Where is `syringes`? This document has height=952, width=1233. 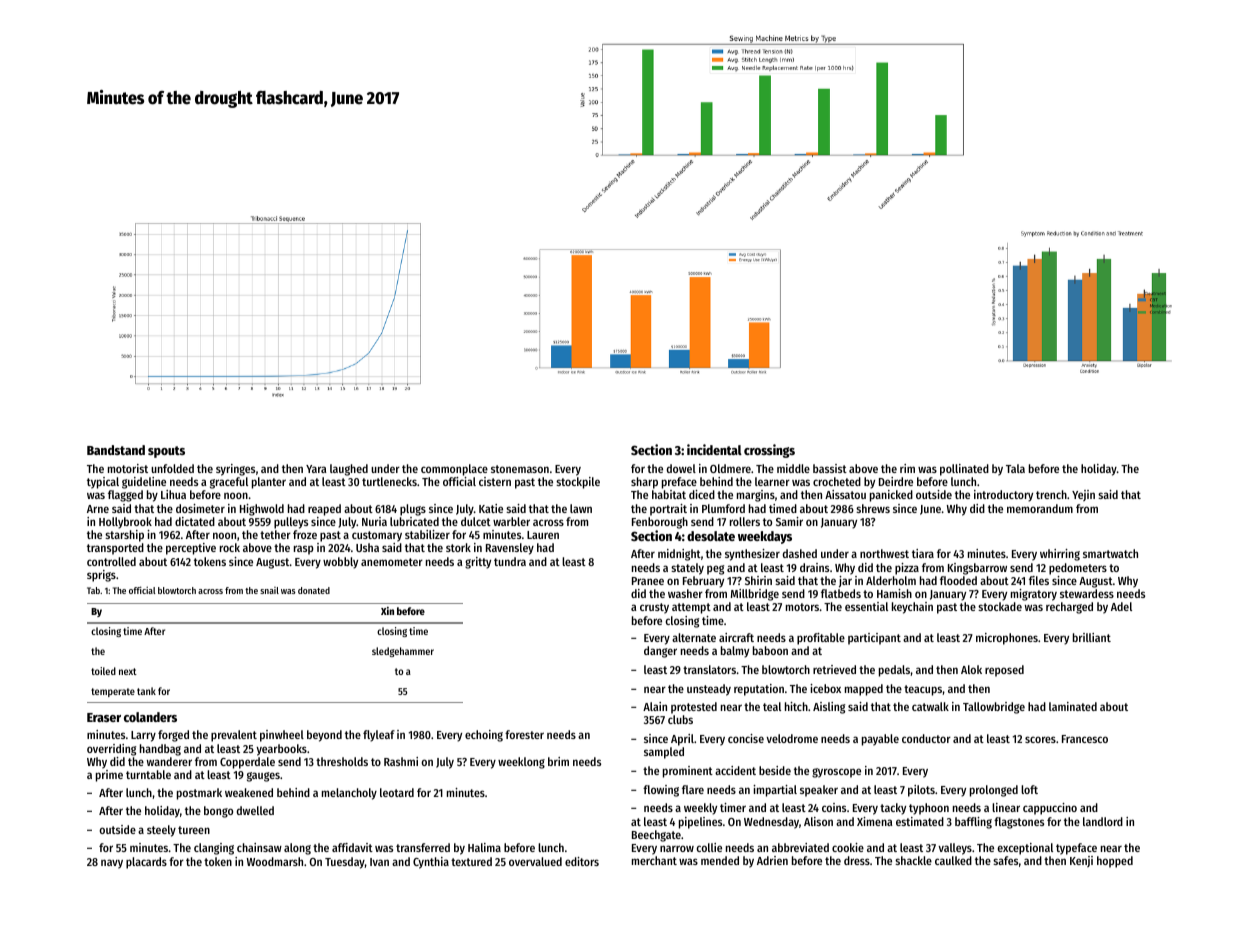 syringes is located at coordinates (235, 470).
